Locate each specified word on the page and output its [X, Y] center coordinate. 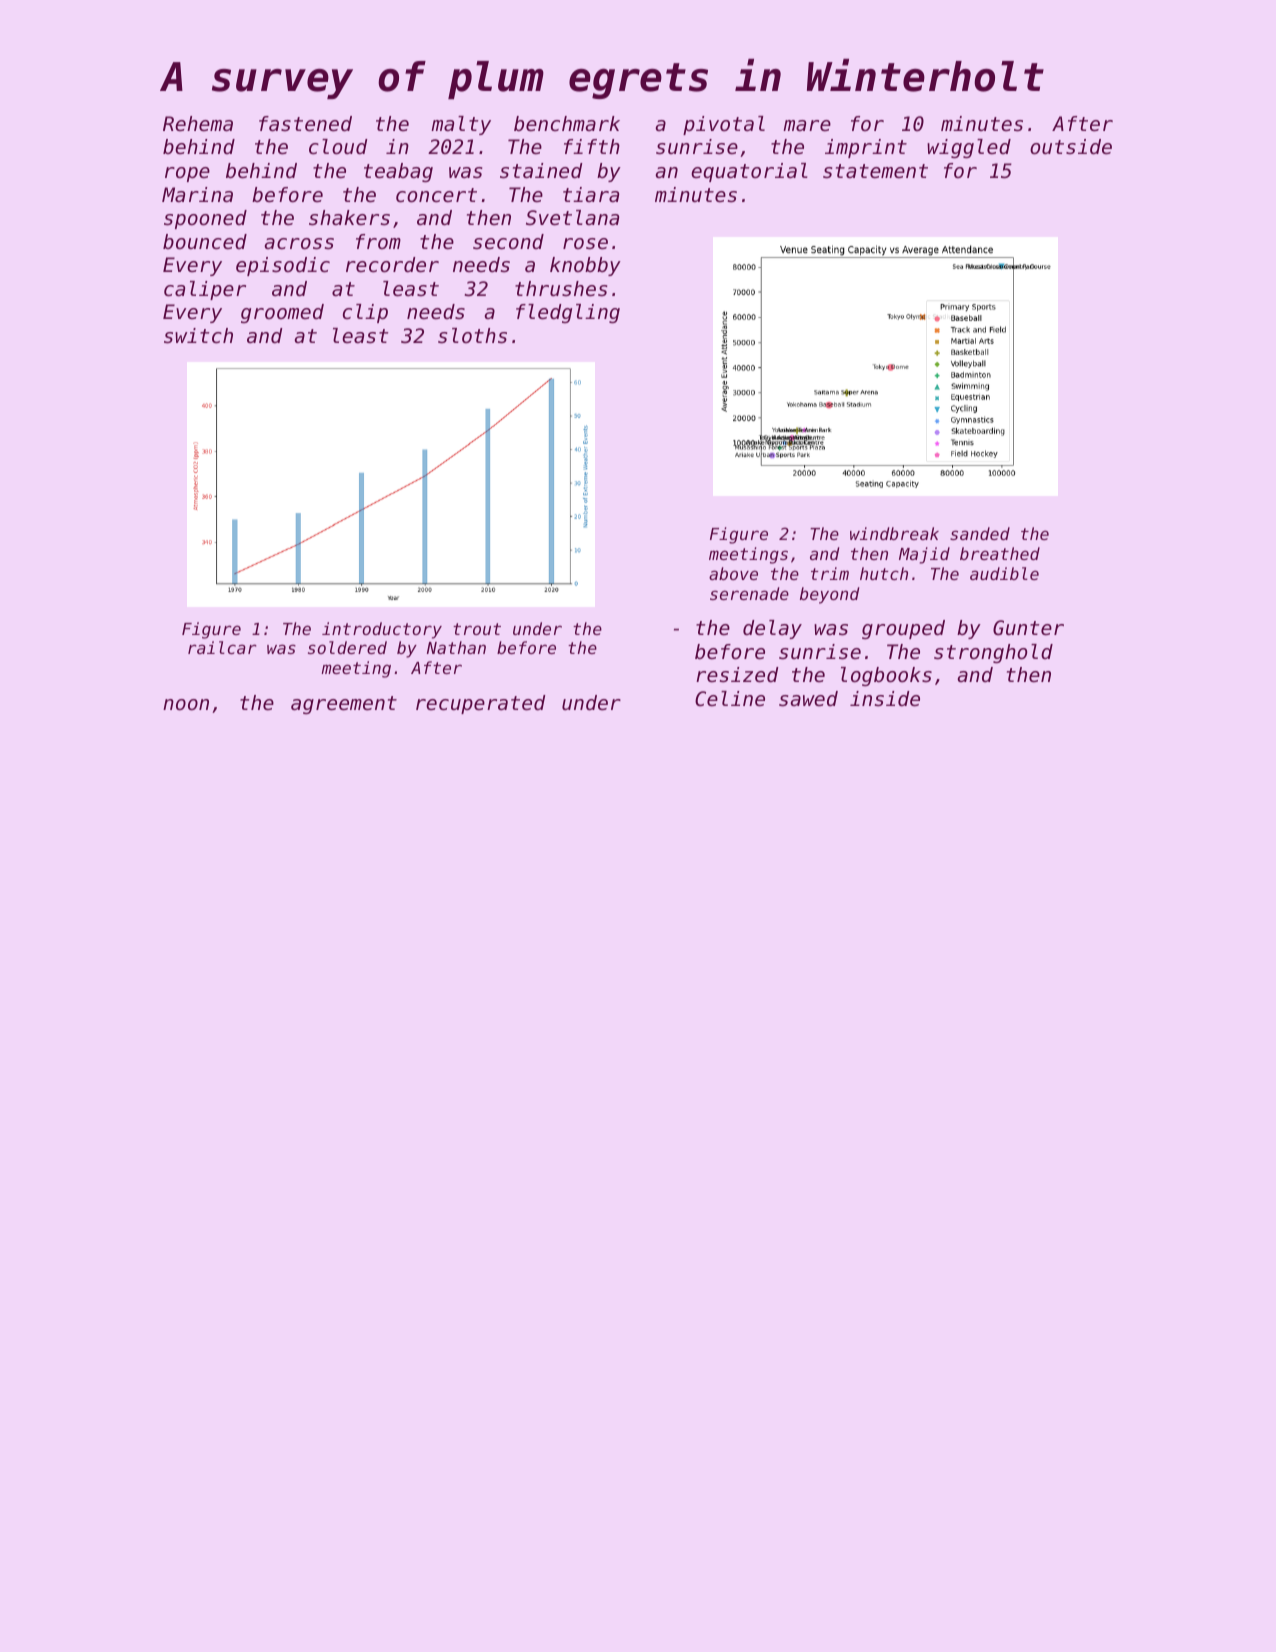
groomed [282, 313]
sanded [980, 533]
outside [1071, 147]
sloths [472, 336]
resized [737, 675]
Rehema [198, 124]
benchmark [567, 124]
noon [186, 705]
